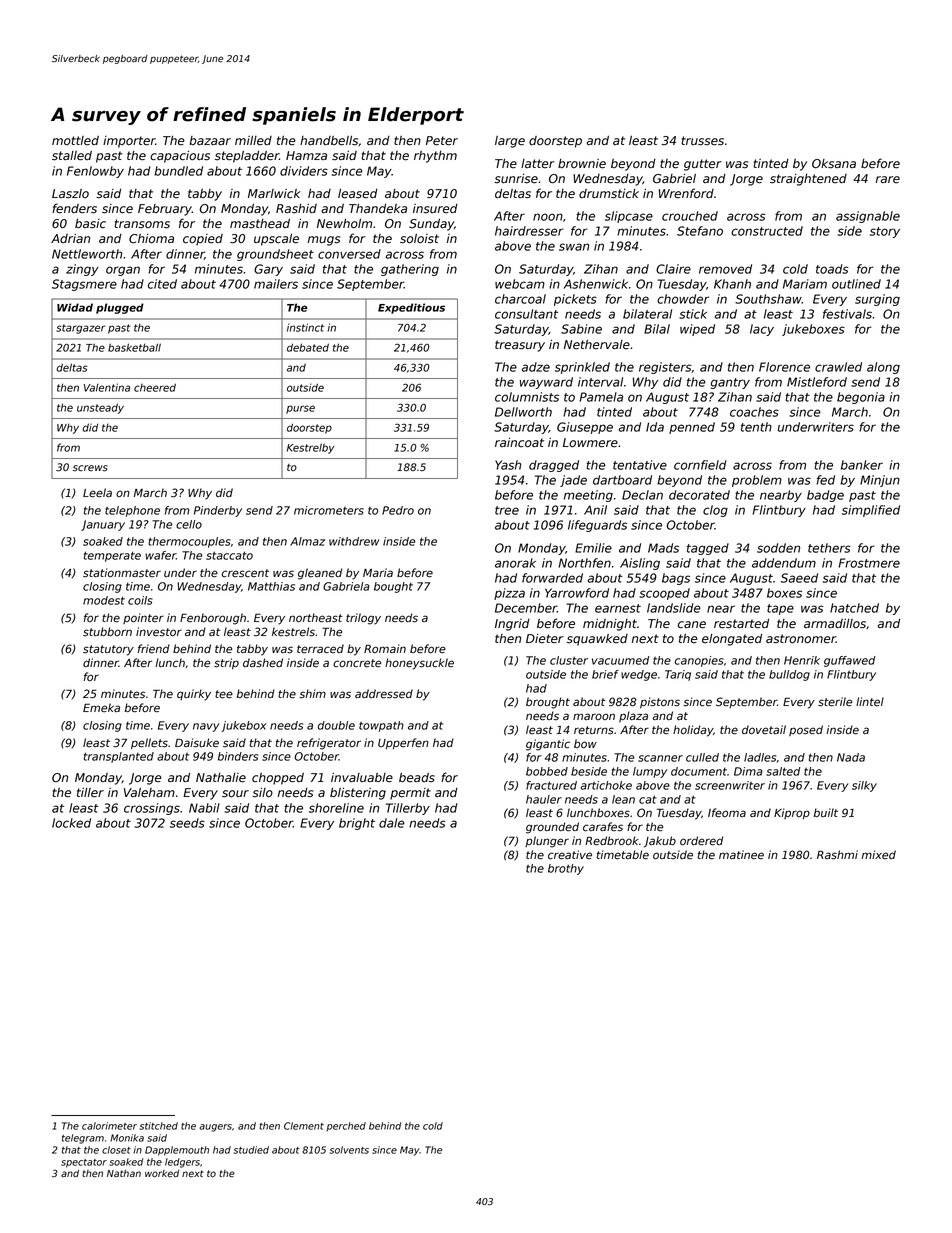 The height and width of the image is (1233, 952). What do you see at coordinates (97, 493) in the image?
I see `Leela` at bounding box center [97, 493].
